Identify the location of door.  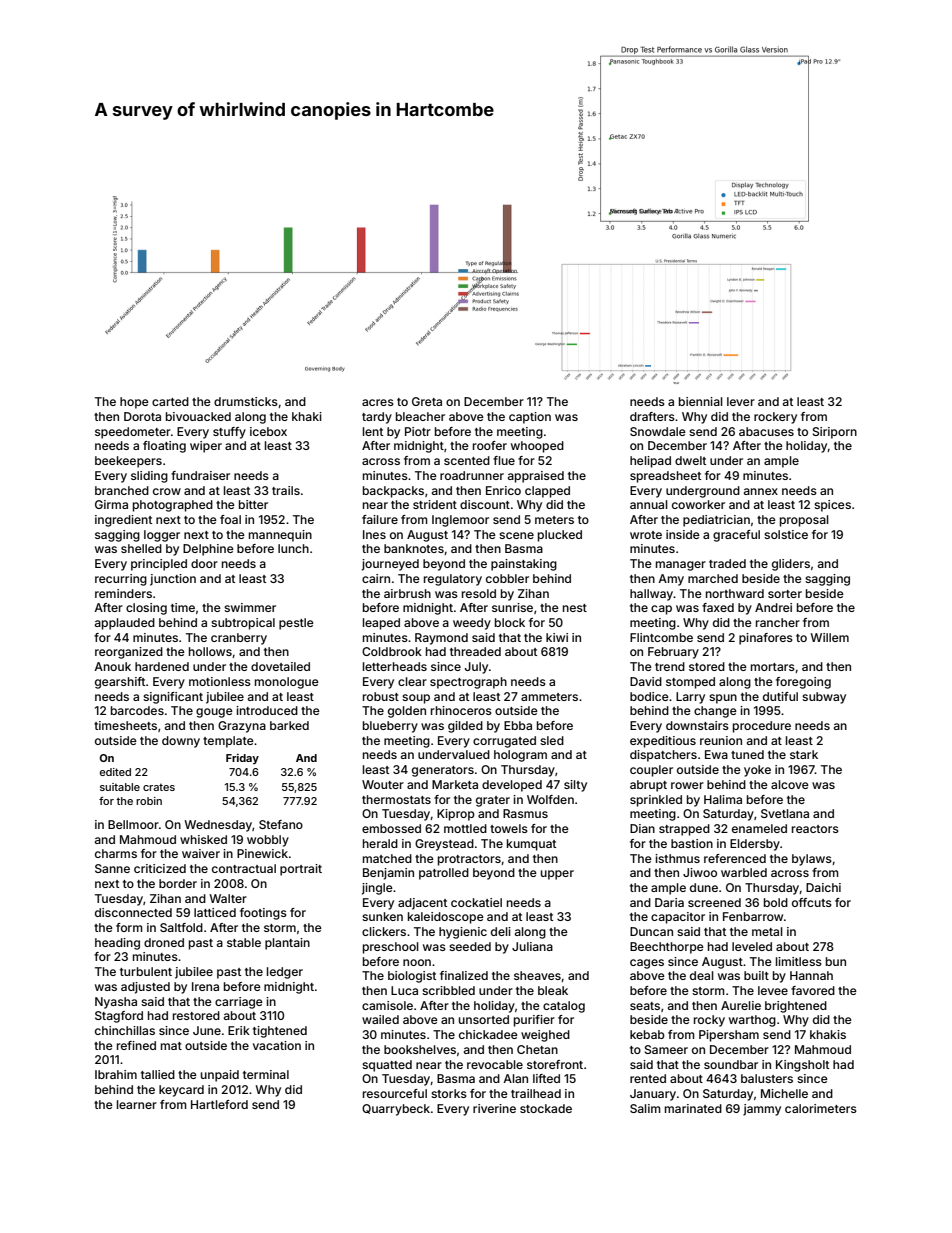
(204, 563).
